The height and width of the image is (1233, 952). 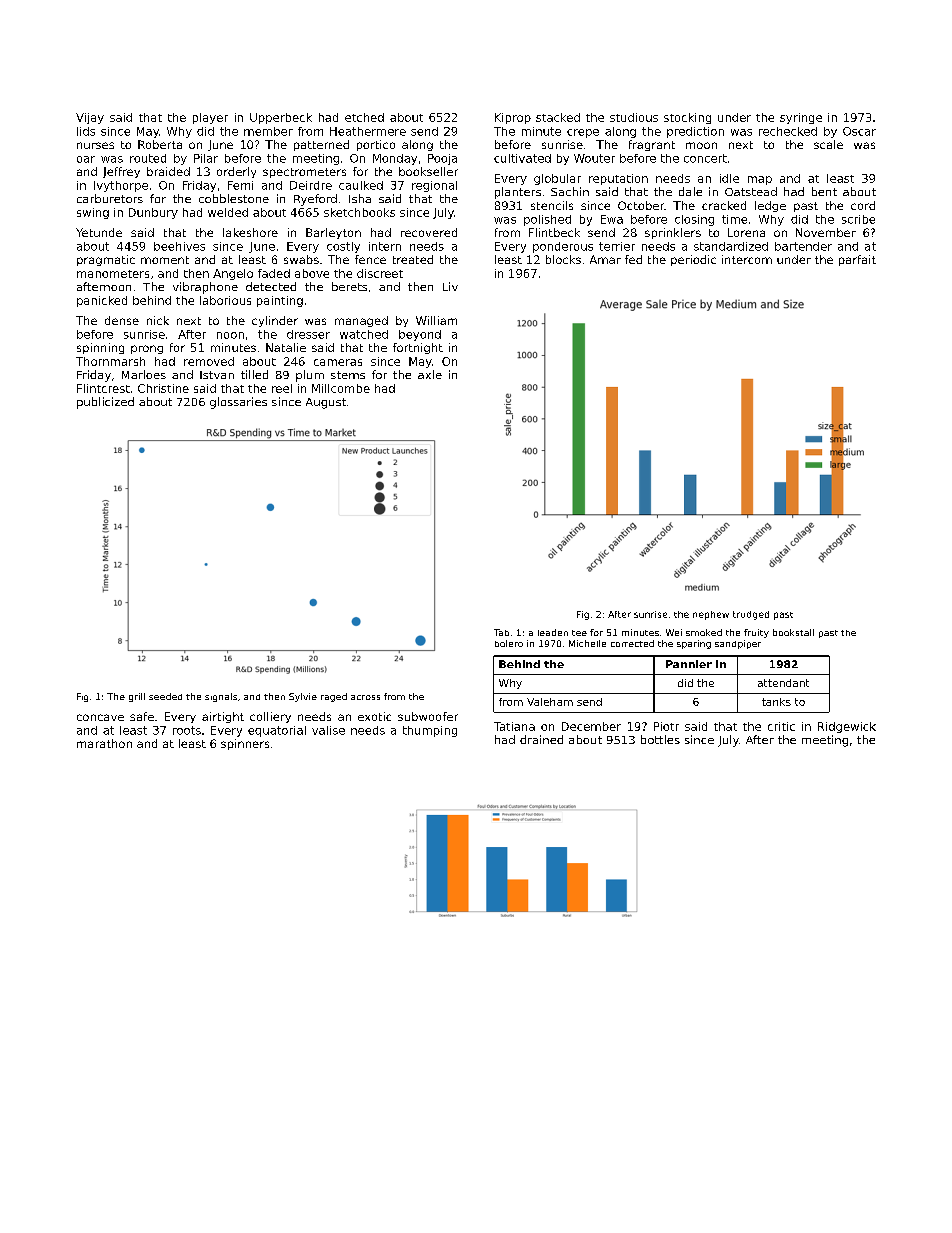 What do you see at coordinates (751, 615) in the image?
I see `trudged` at bounding box center [751, 615].
